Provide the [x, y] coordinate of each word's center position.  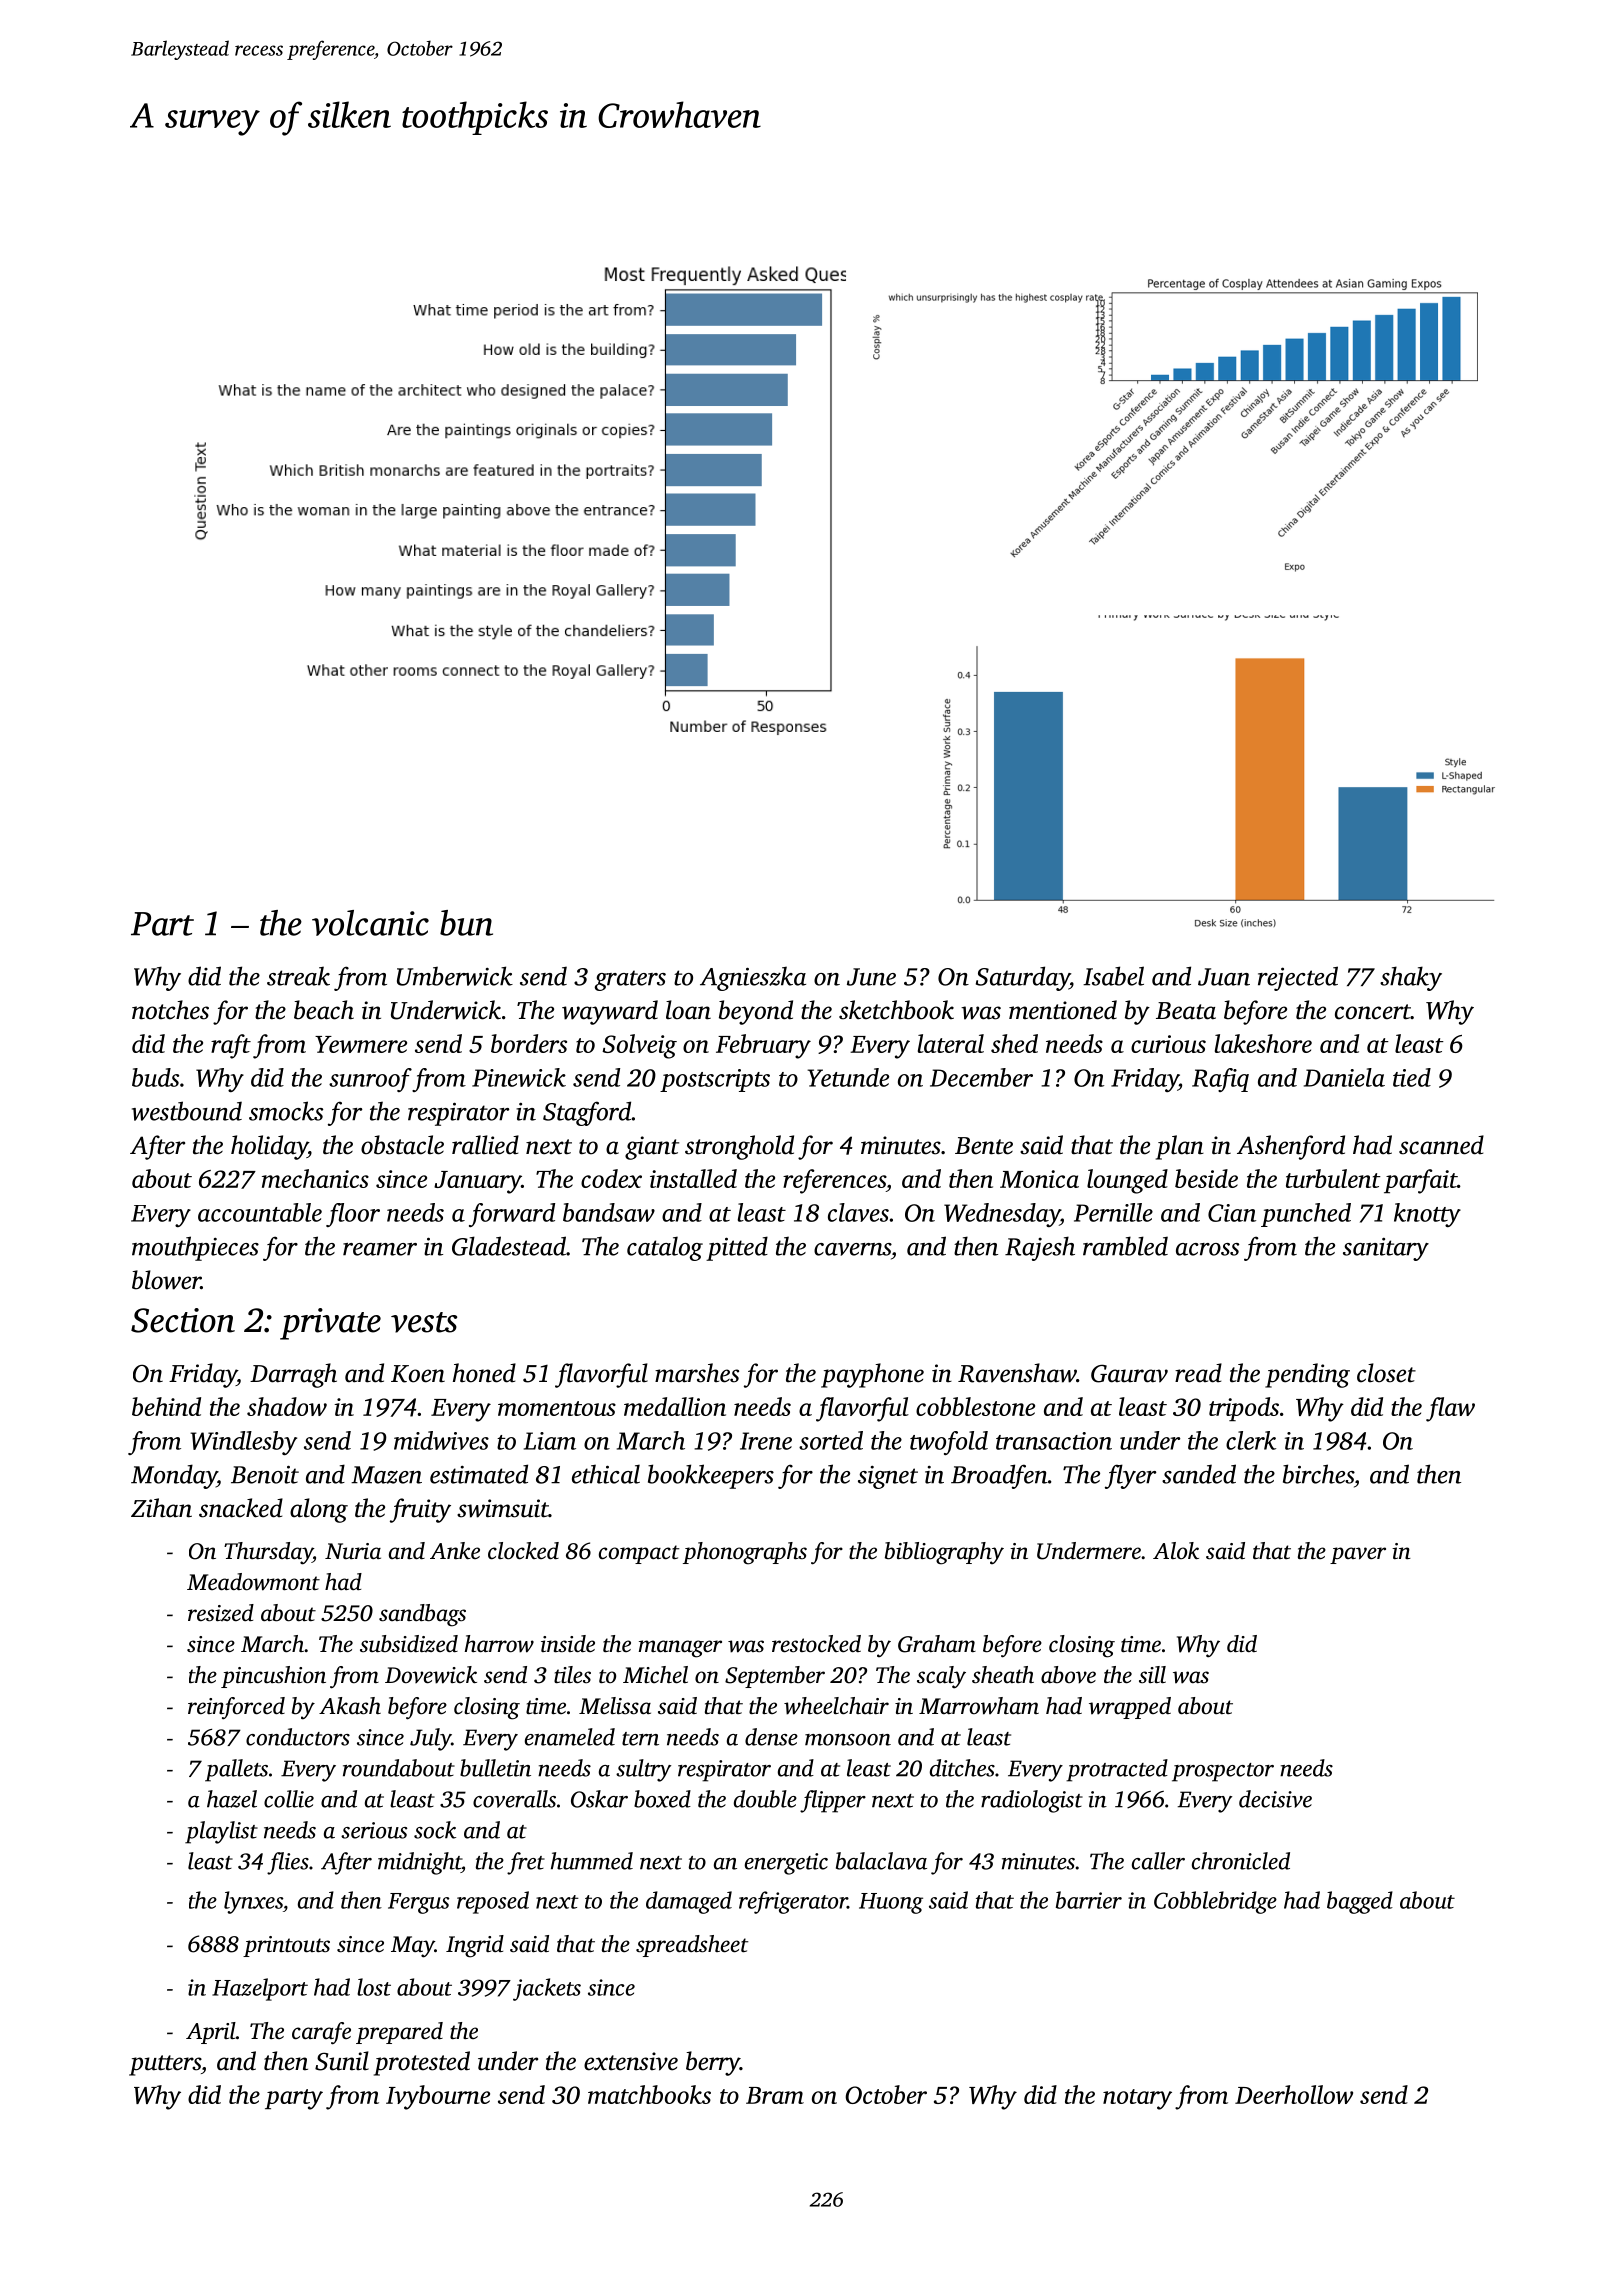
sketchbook [896, 1010]
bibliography [944, 1553]
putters [165, 2065]
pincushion [273, 1677]
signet [888, 1477]
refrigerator [793, 1902]
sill [1152, 1674]
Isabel [1113, 976]
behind [166, 1406]
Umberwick [455, 976]
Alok [1176, 1550]
